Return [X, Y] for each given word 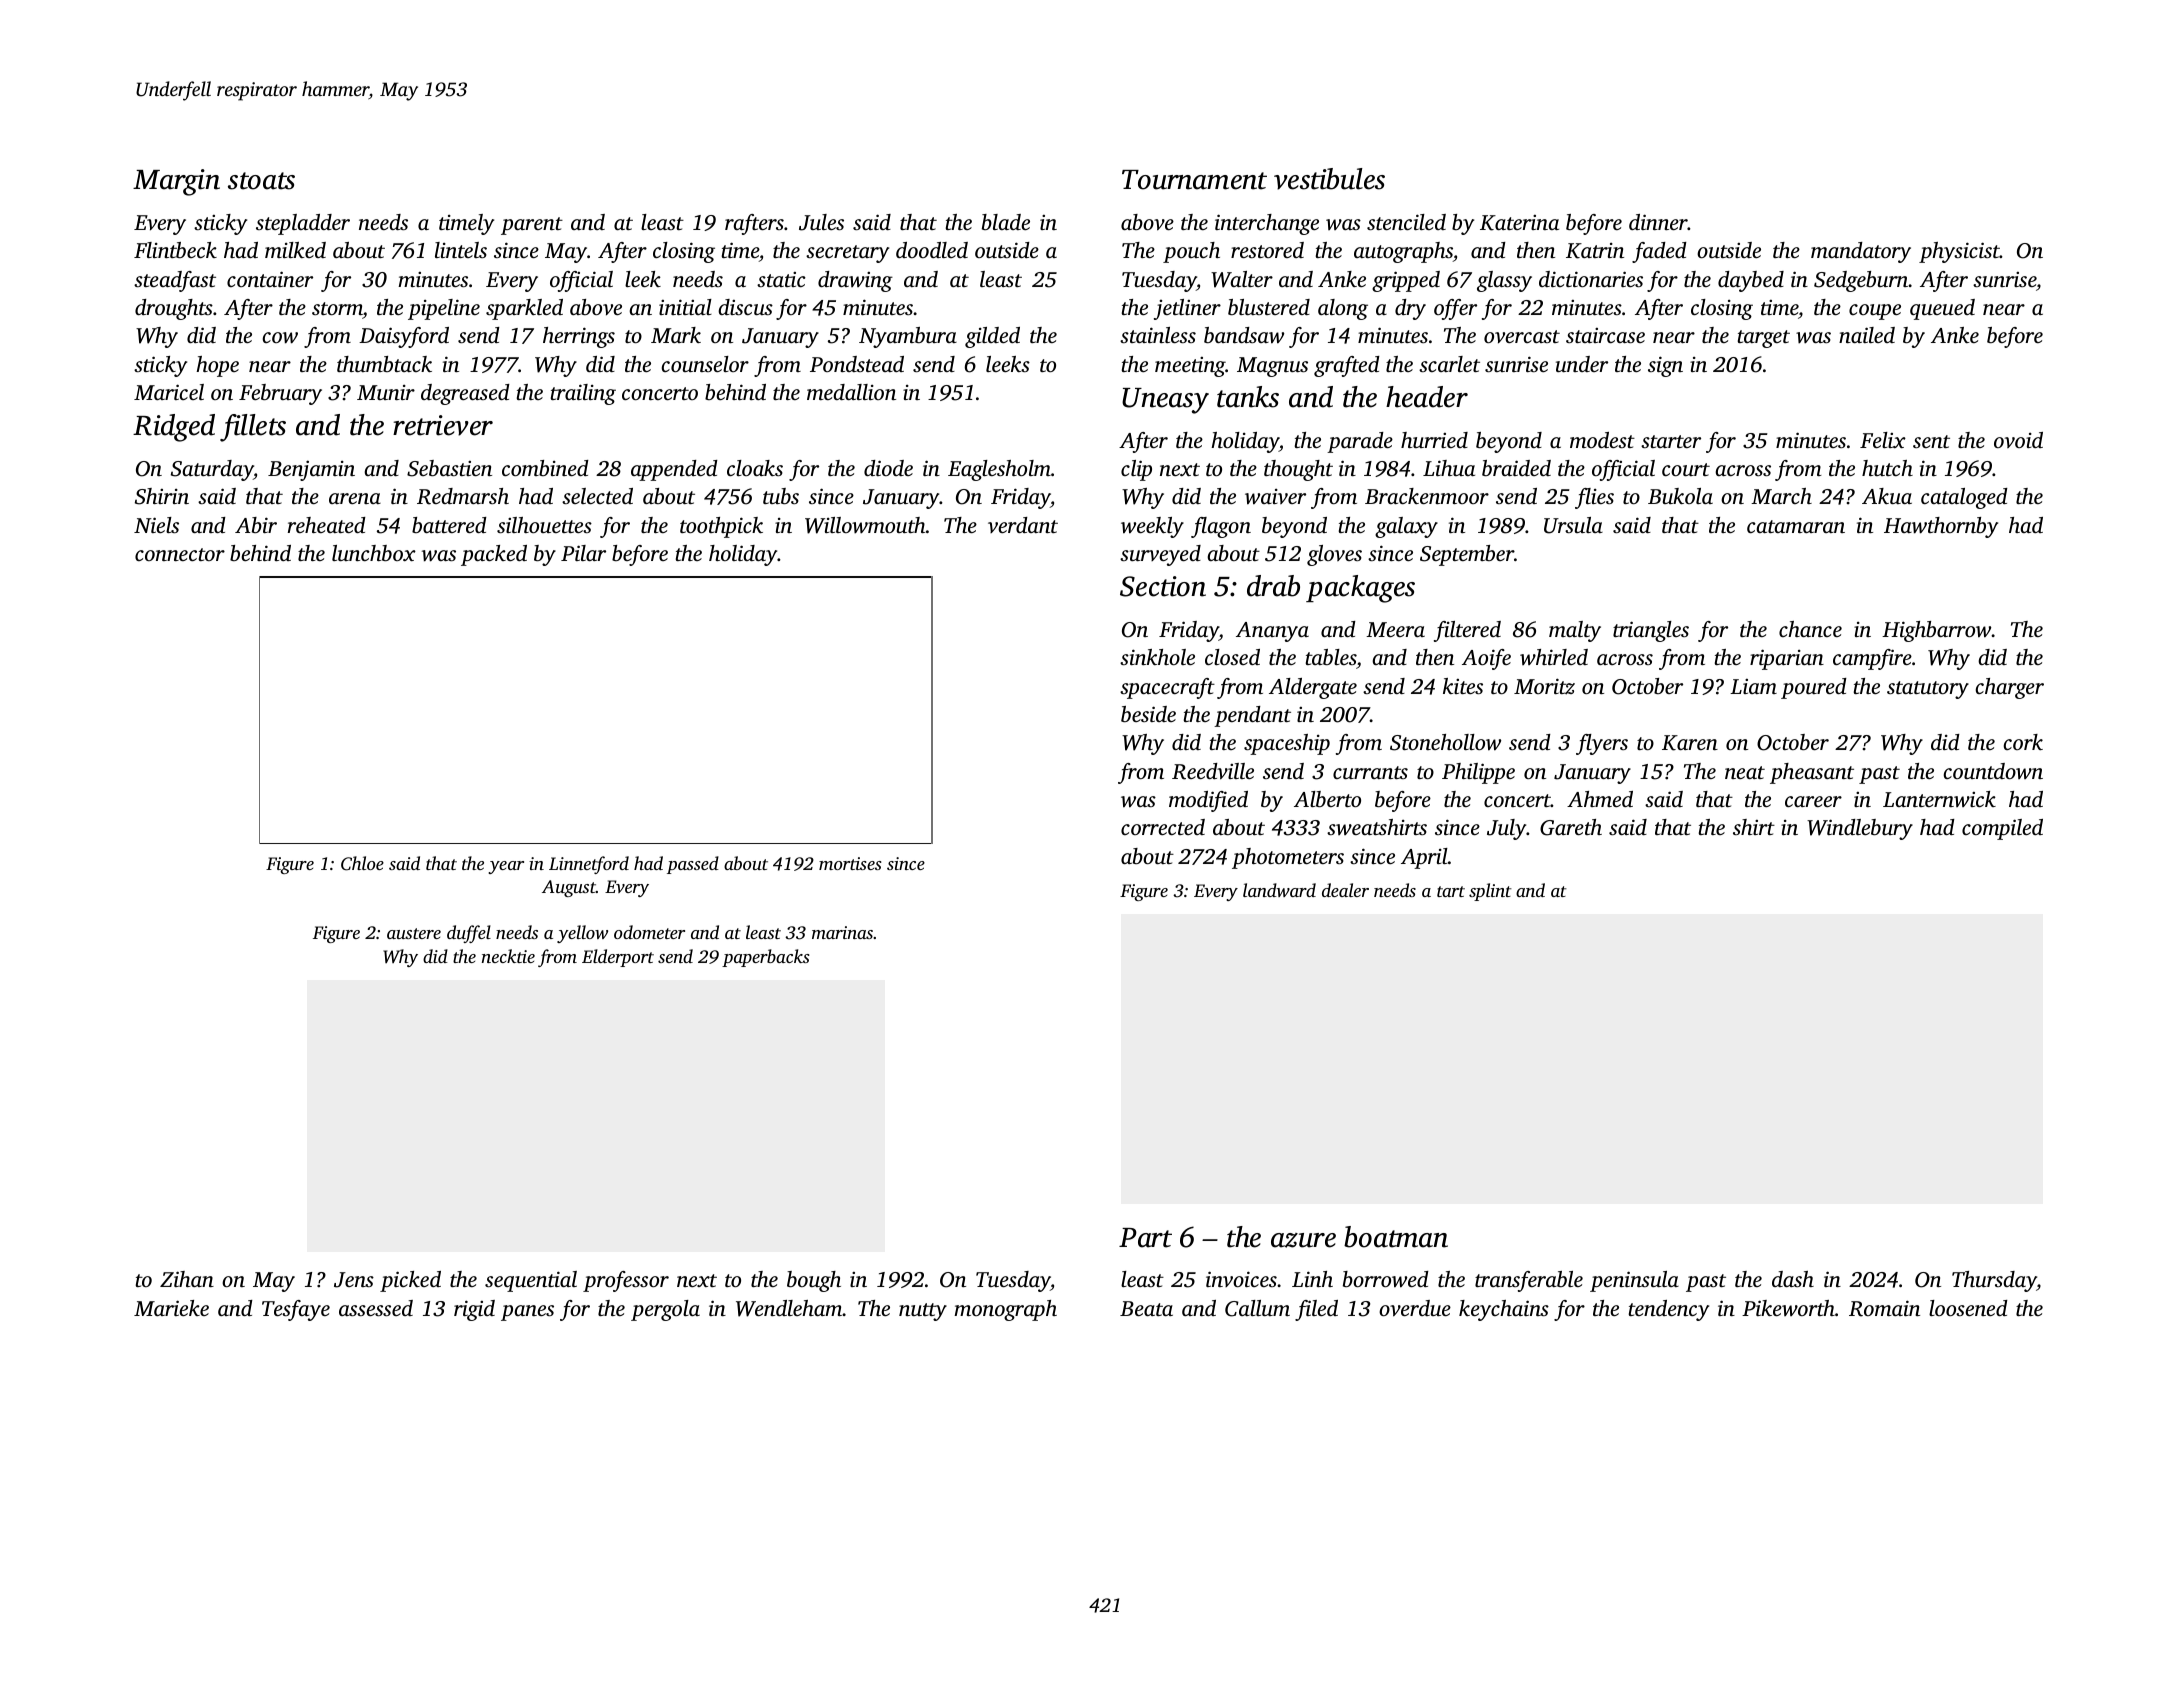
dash [1793, 1279]
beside [1148, 714]
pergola [665, 1310]
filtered [1467, 631]
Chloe [362, 863]
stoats [261, 181]
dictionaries [1591, 279]
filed [1316, 1310]
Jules [821, 222]
